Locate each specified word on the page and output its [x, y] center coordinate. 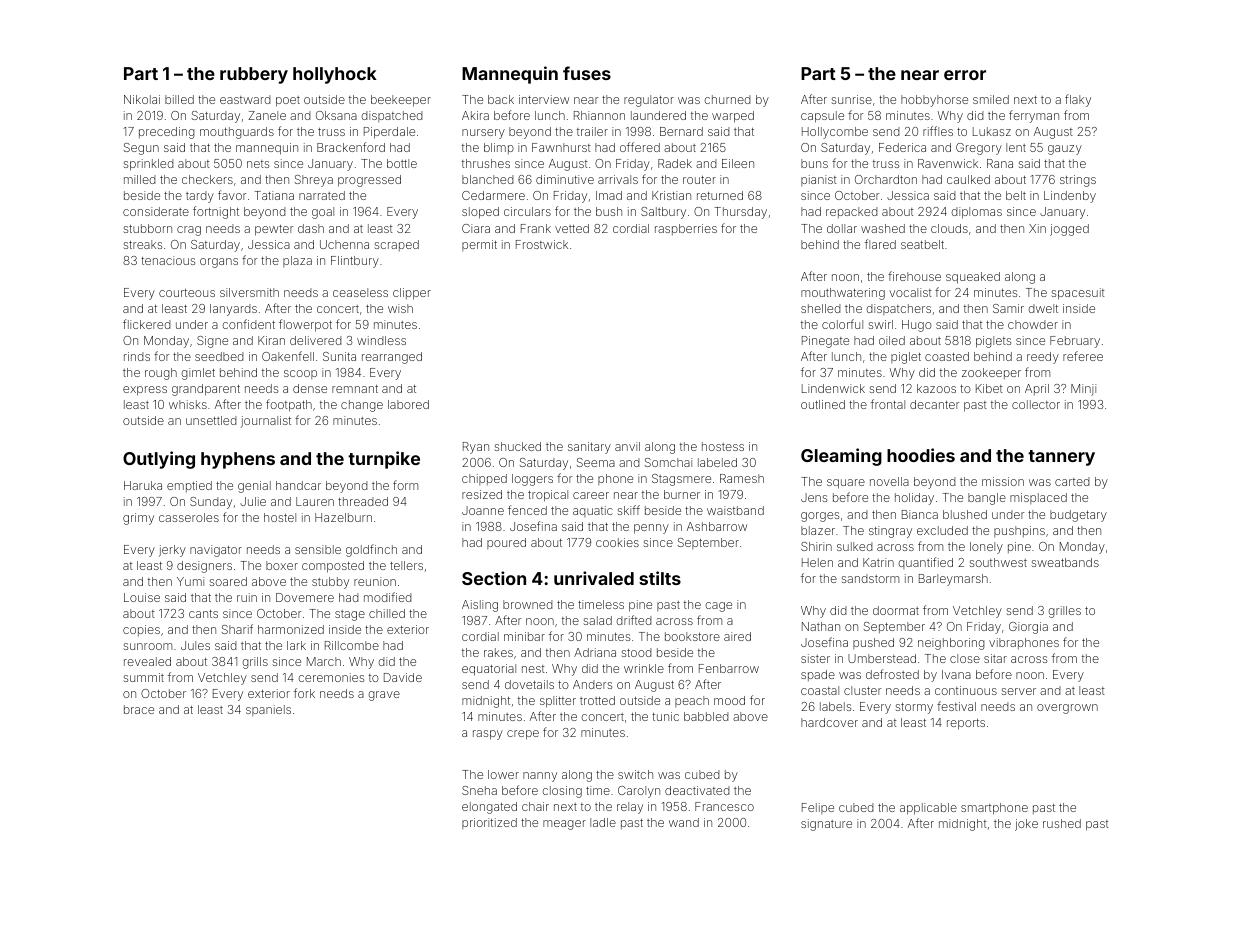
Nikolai [142, 99]
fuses [587, 73]
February [1075, 342]
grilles [1064, 612]
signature [826, 825]
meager [564, 825]
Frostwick [542, 244]
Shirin [816, 546]
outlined [823, 404]
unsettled [211, 420]
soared [228, 581]
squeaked [973, 278]
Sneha [479, 790]
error [965, 75]
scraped [397, 245]
